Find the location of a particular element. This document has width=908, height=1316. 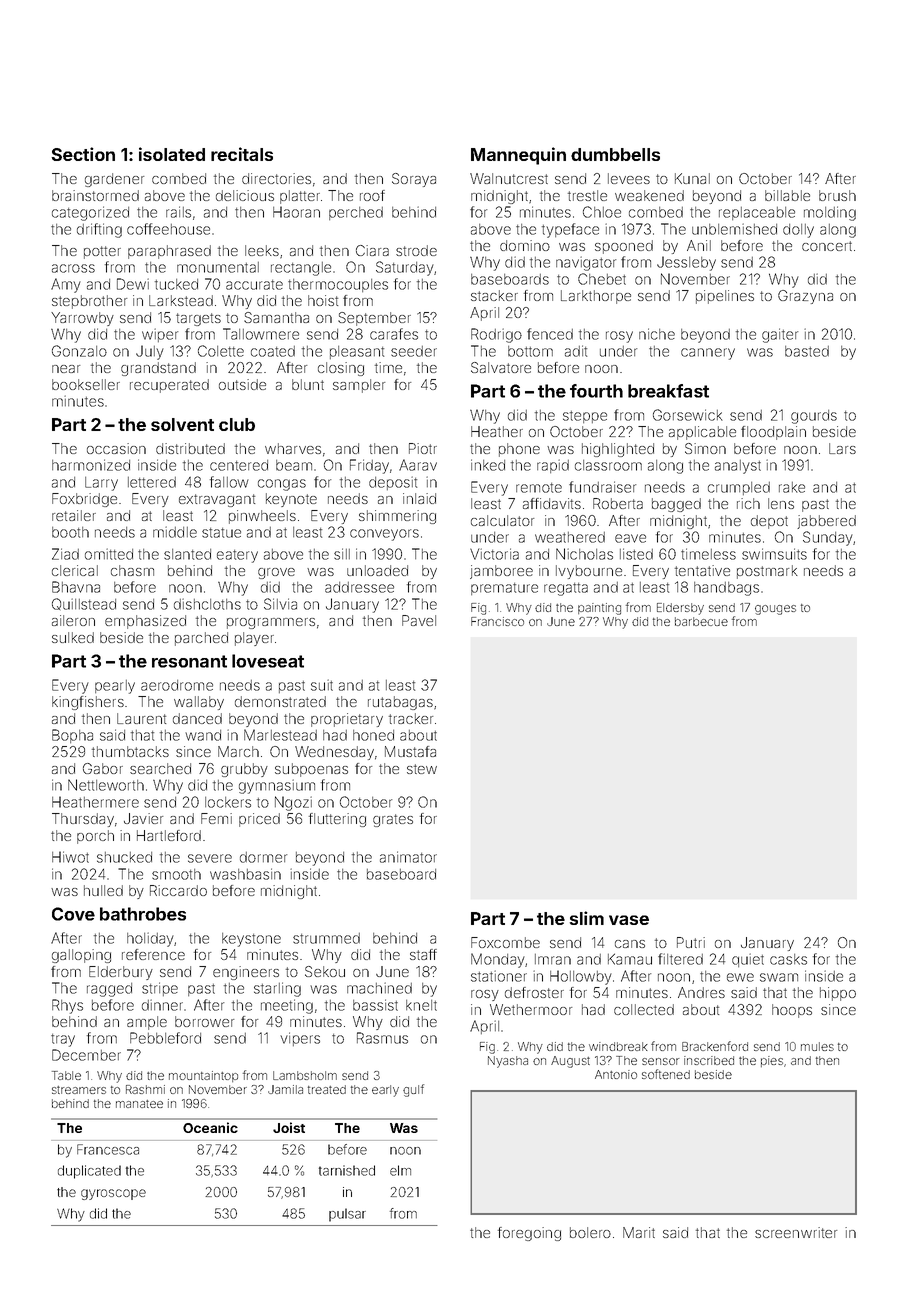

niche is located at coordinates (657, 334).
